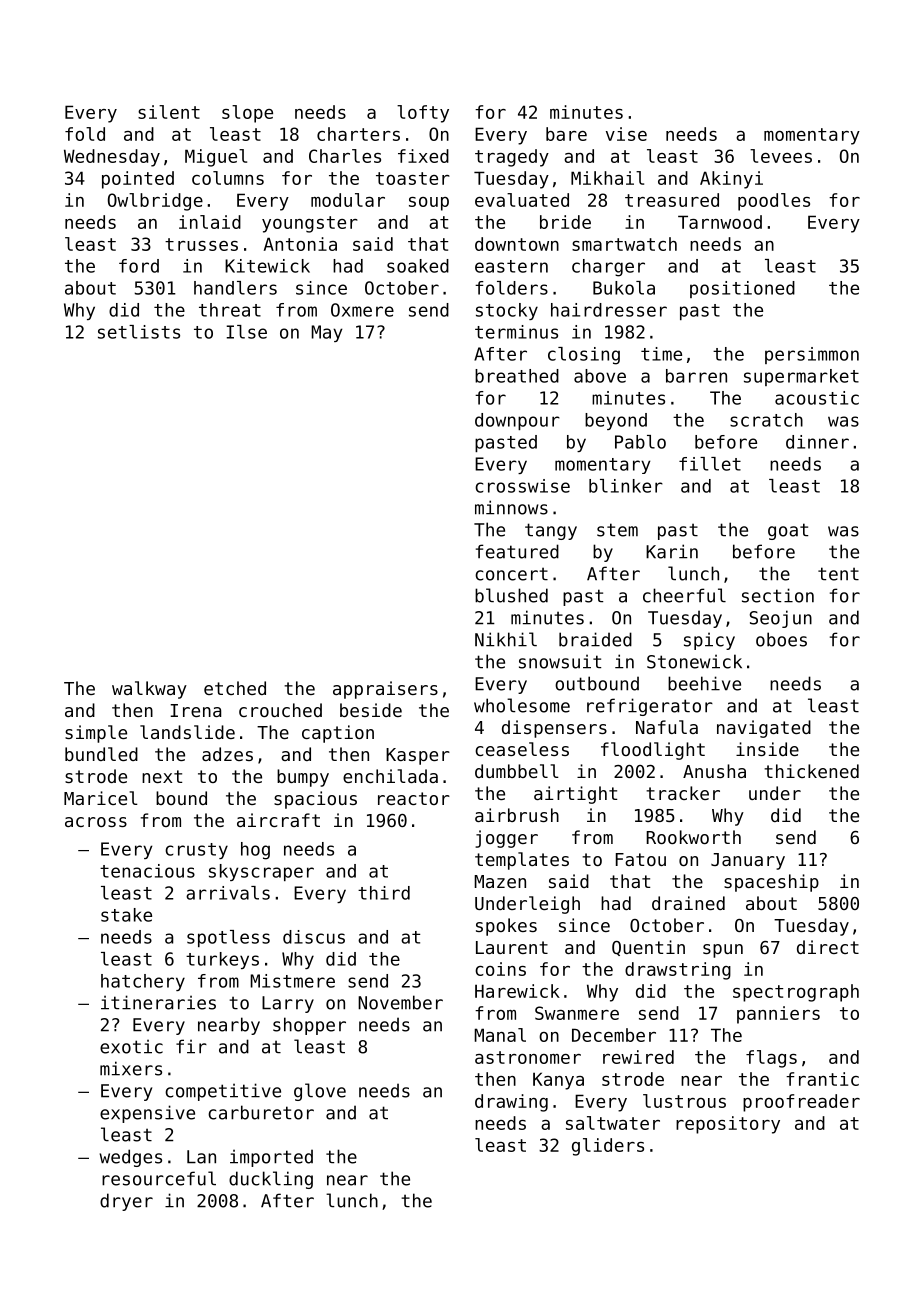 The height and width of the screenshot is (1308, 924). Describe the element at coordinates (139, 332) in the screenshot. I see `setlists` at that location.
